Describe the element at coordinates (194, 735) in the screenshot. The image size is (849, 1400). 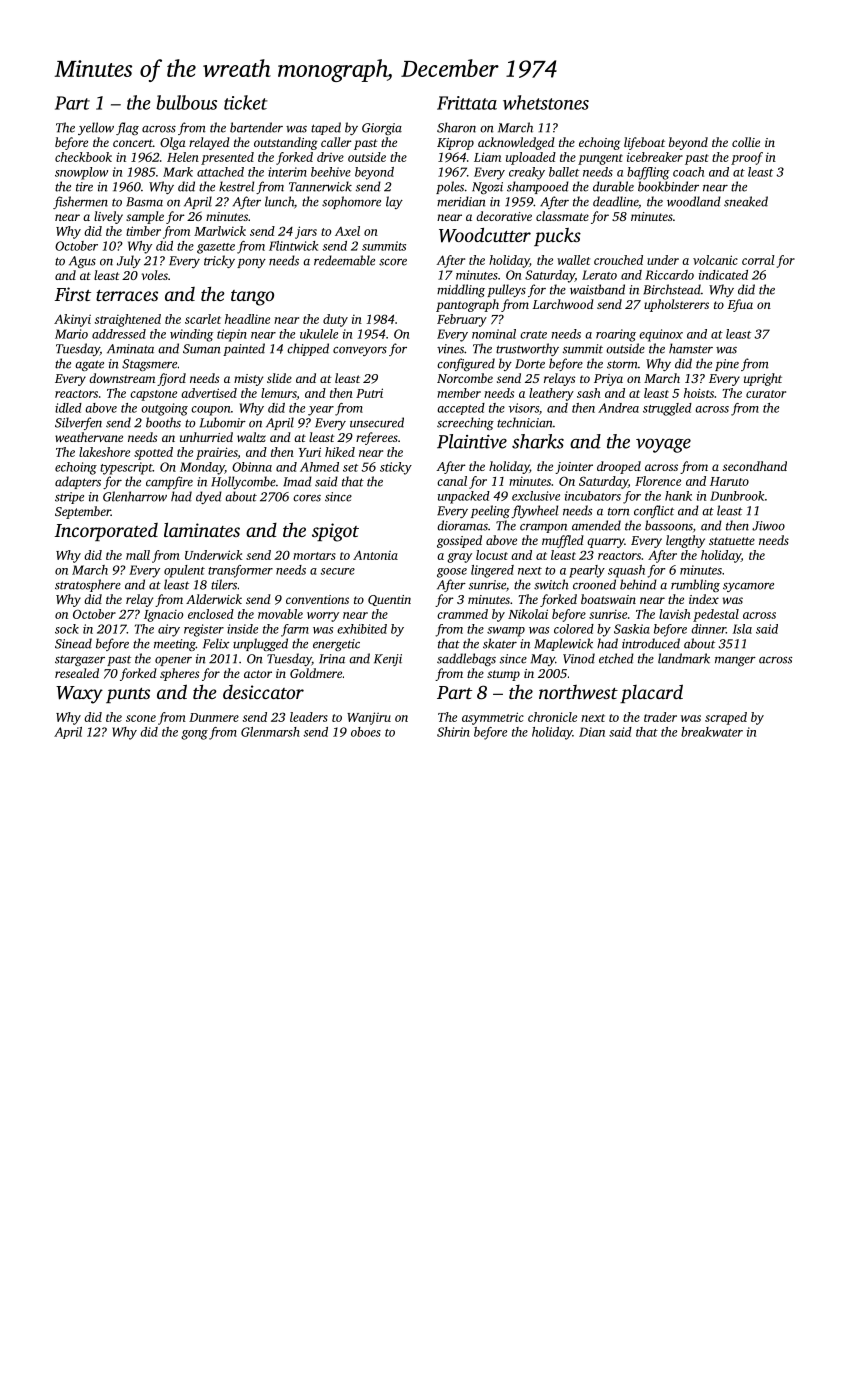
I see `gong` at that location.
